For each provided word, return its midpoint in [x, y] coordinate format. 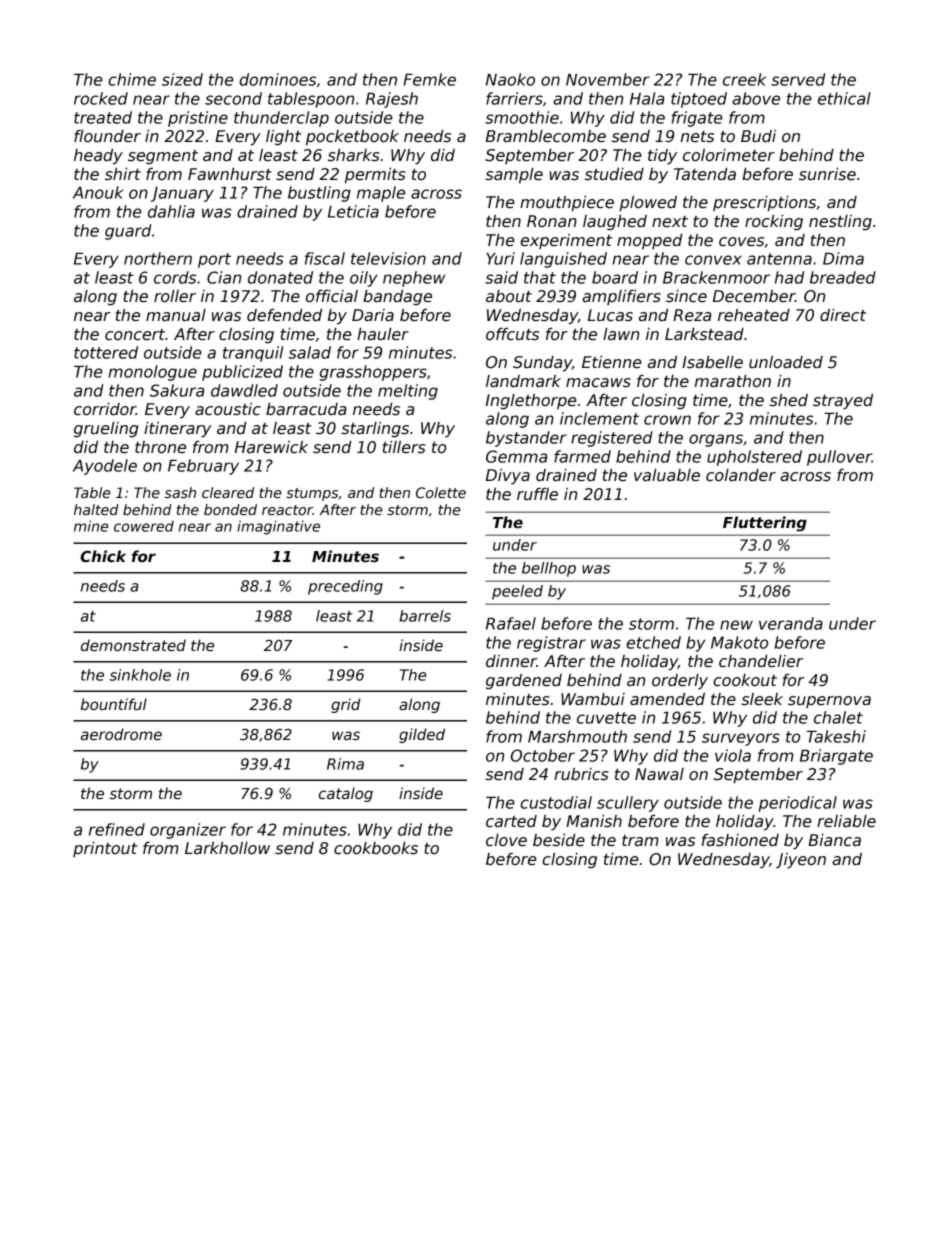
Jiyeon [801, 861]
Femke [430, 79]
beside [559, 840]
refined [117, 829]
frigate [697, 119]
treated [103, 117]
